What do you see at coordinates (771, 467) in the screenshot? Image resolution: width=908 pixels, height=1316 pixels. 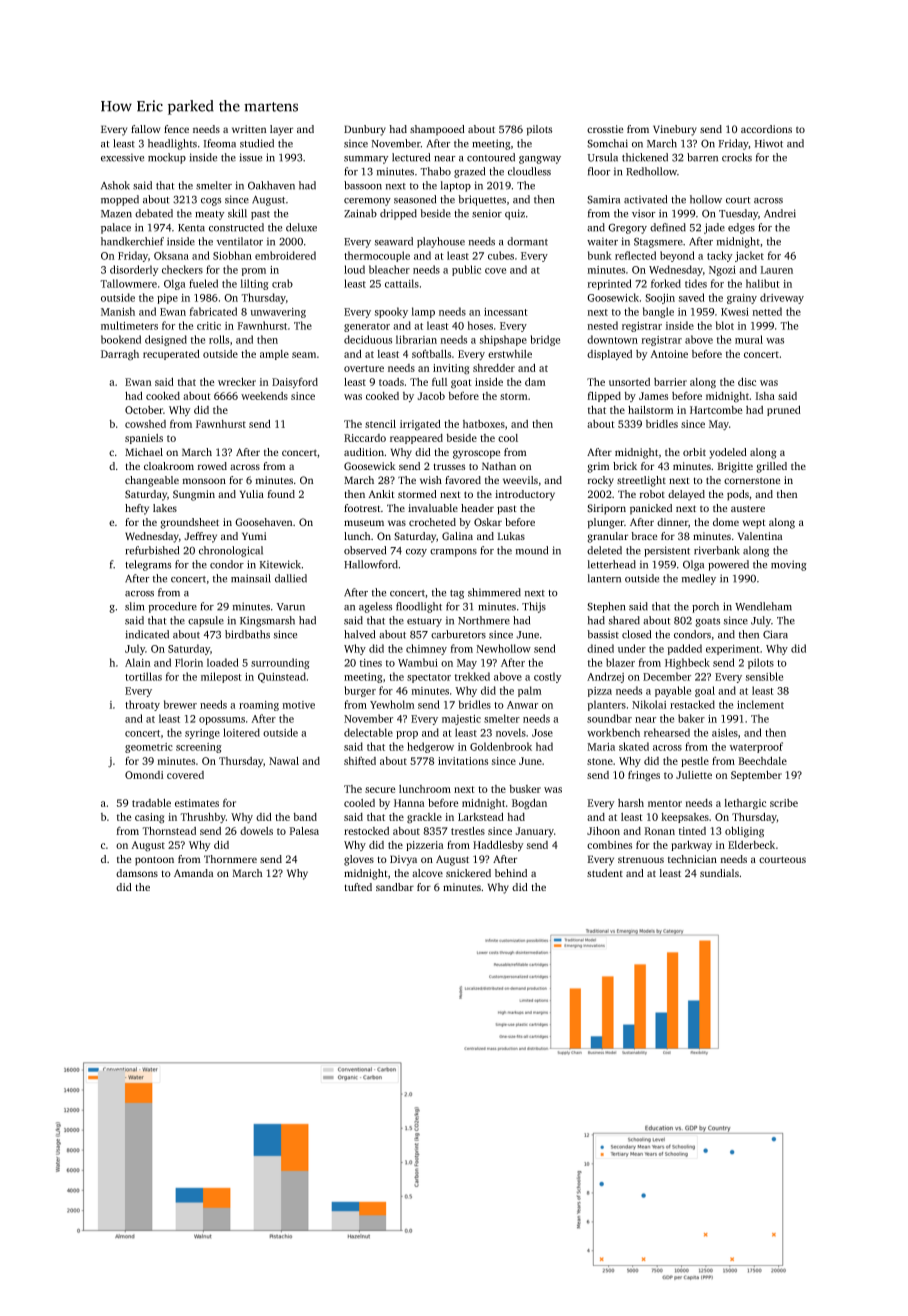 I see `grilled` at bounding box center [771, 467].
